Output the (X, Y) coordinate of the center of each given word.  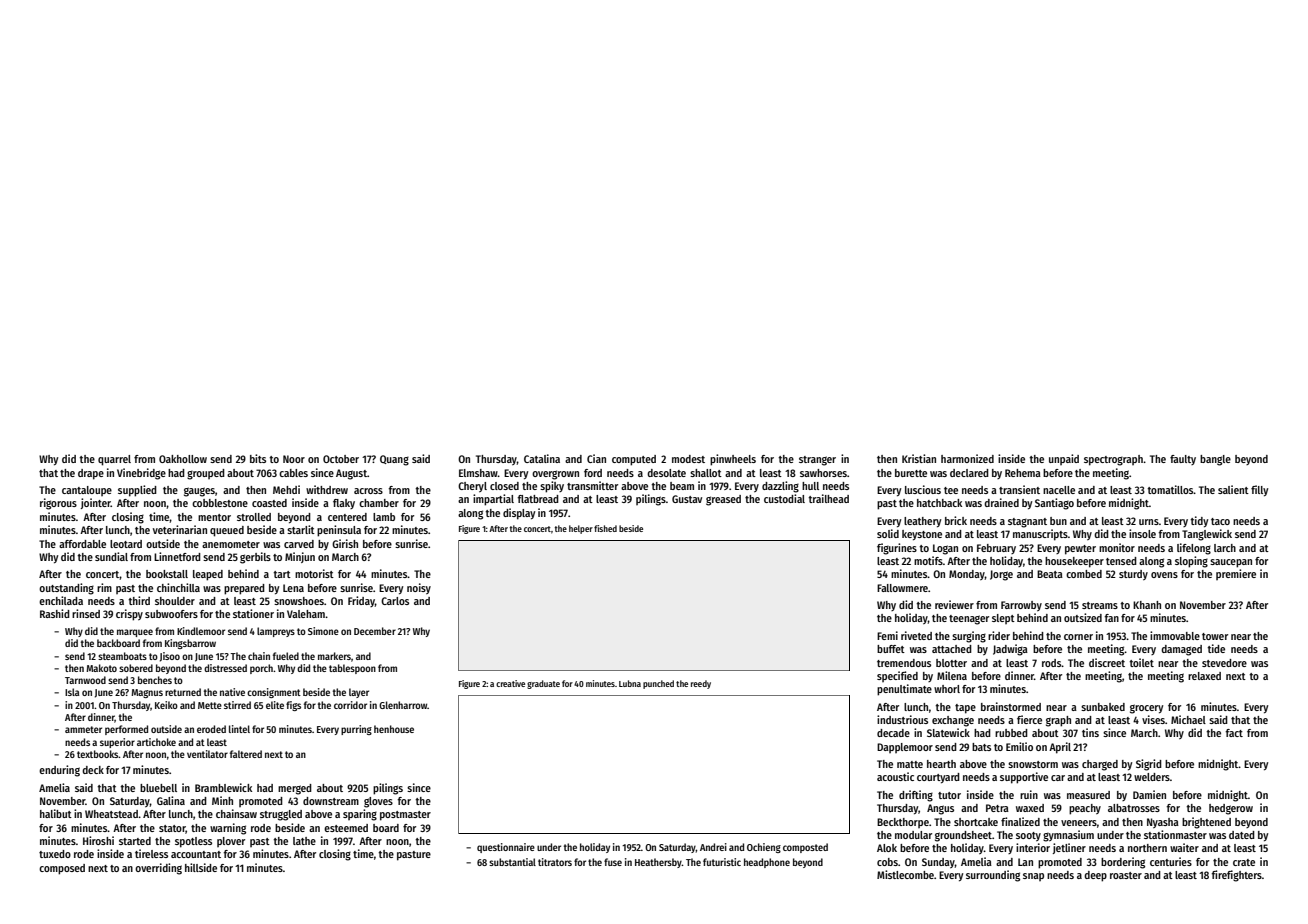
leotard (126, 544)
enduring (59, 771)
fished (605, 528)
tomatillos (1170, 489)
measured (1088, 795)
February (996, 549)
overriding (158, 869)
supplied (137, 491)
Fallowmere (902, 588)
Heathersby (658, 863)
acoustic (895, 776)
